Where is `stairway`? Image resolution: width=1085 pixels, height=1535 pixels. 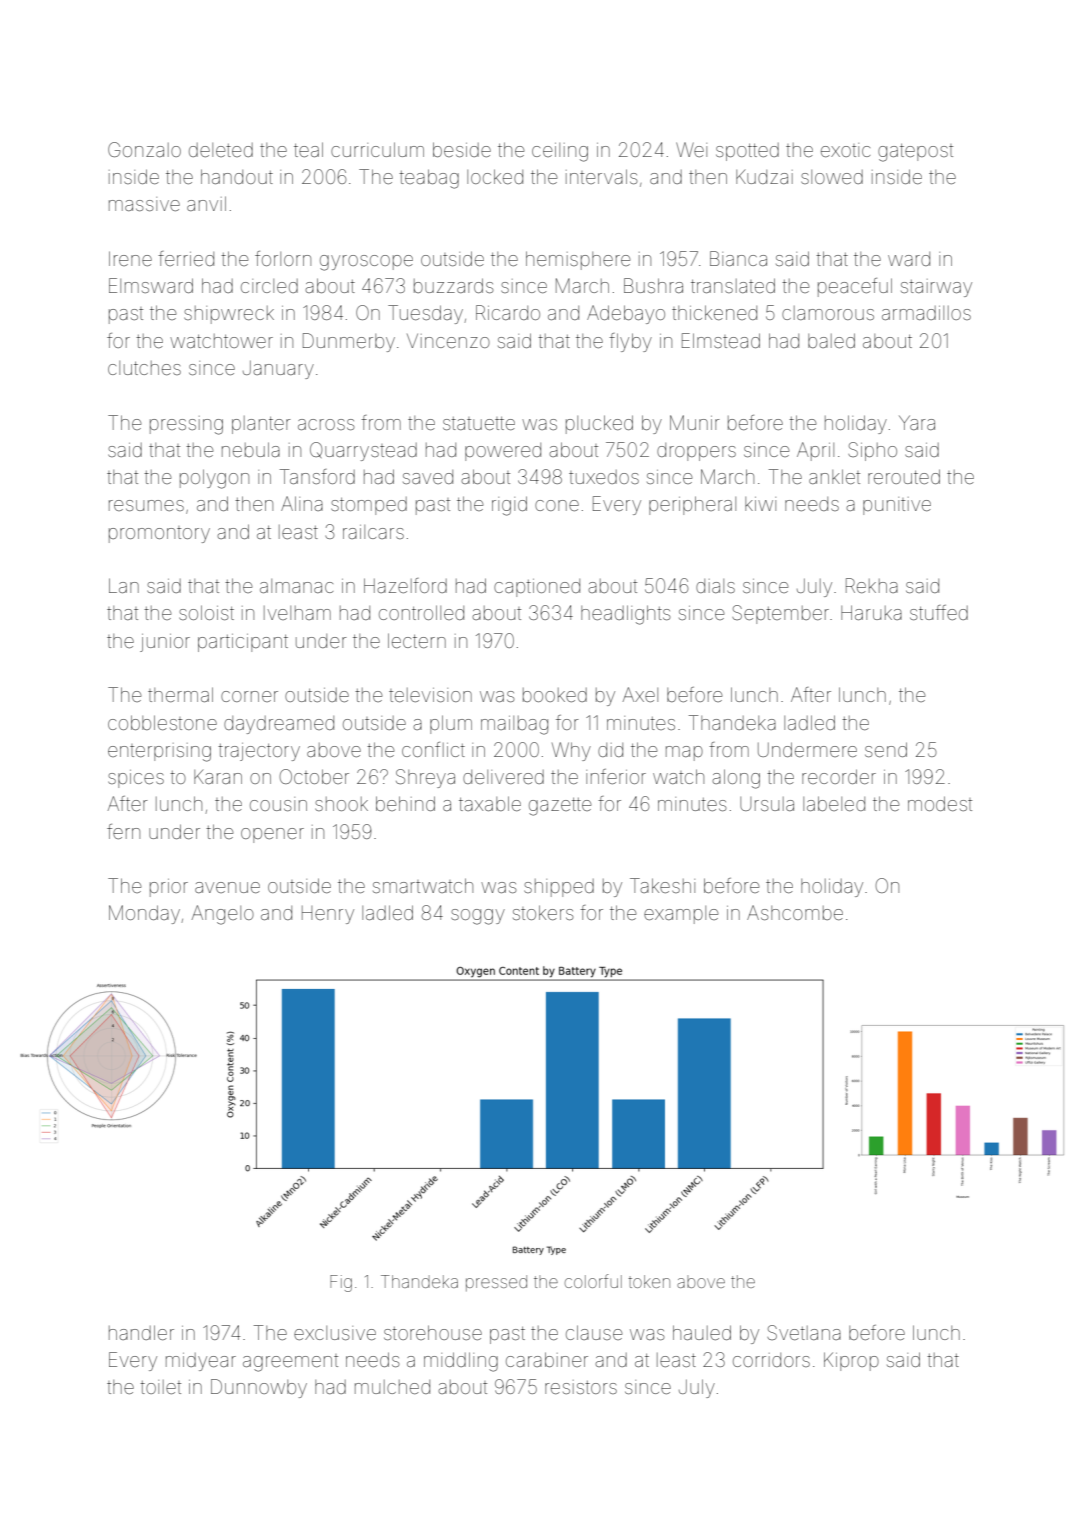 stairway is located at coordinates (936, 288).
